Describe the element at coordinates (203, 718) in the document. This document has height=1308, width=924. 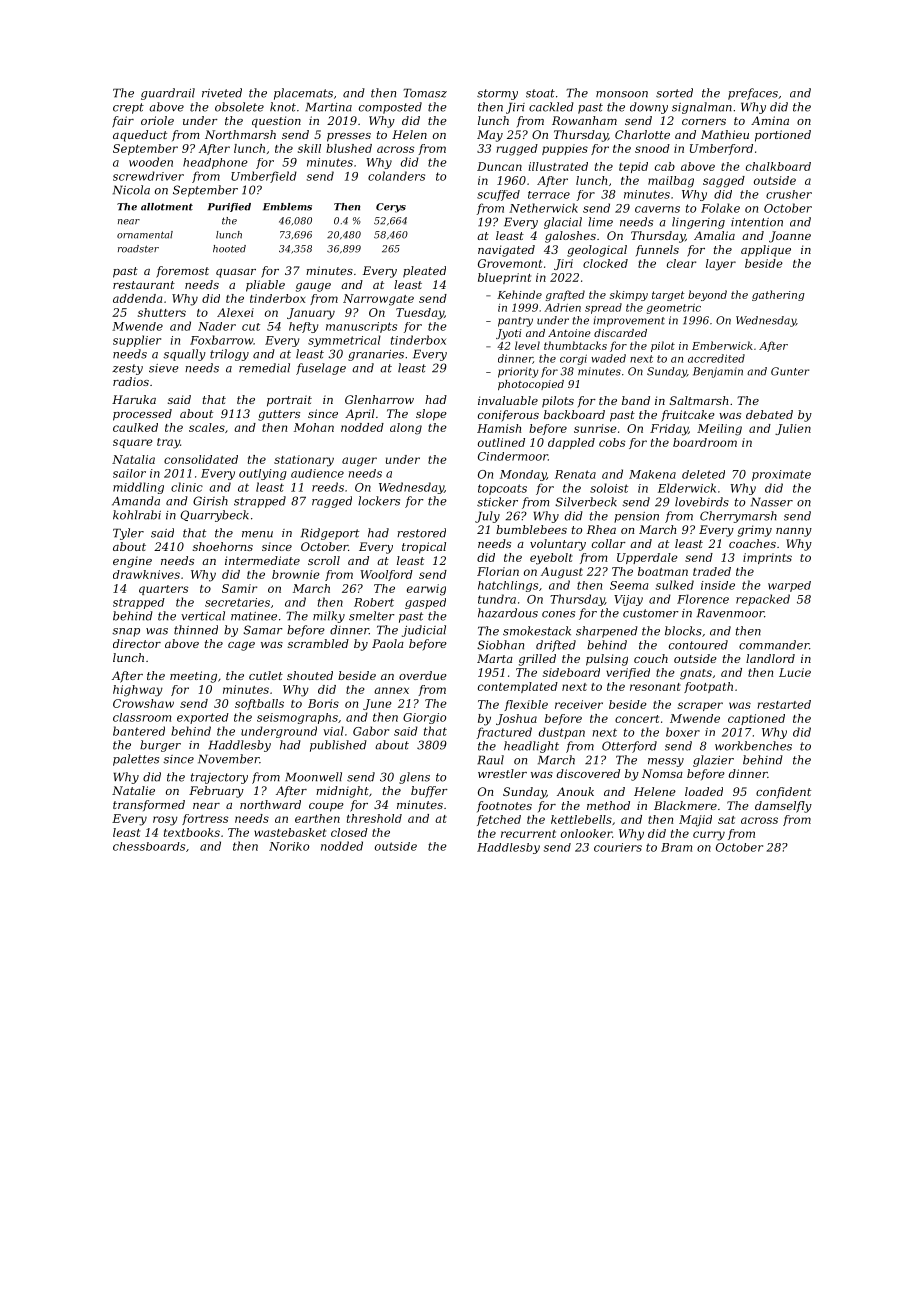
I see `exported` at that location.
